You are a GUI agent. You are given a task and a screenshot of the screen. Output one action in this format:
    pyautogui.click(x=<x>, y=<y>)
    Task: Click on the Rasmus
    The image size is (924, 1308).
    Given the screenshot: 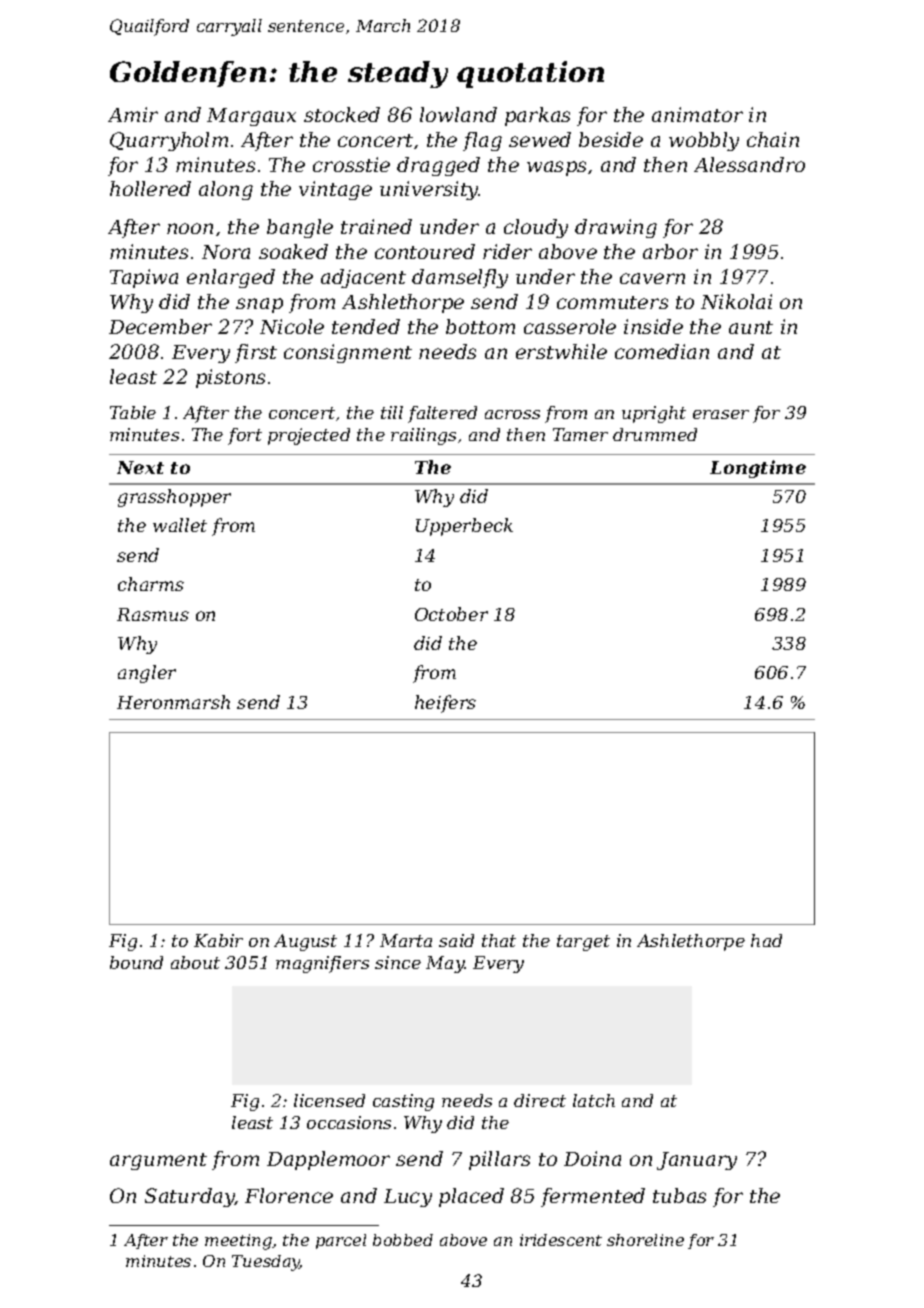 What is the action you would take?
    pyautogui.click(x=153, y=614)
